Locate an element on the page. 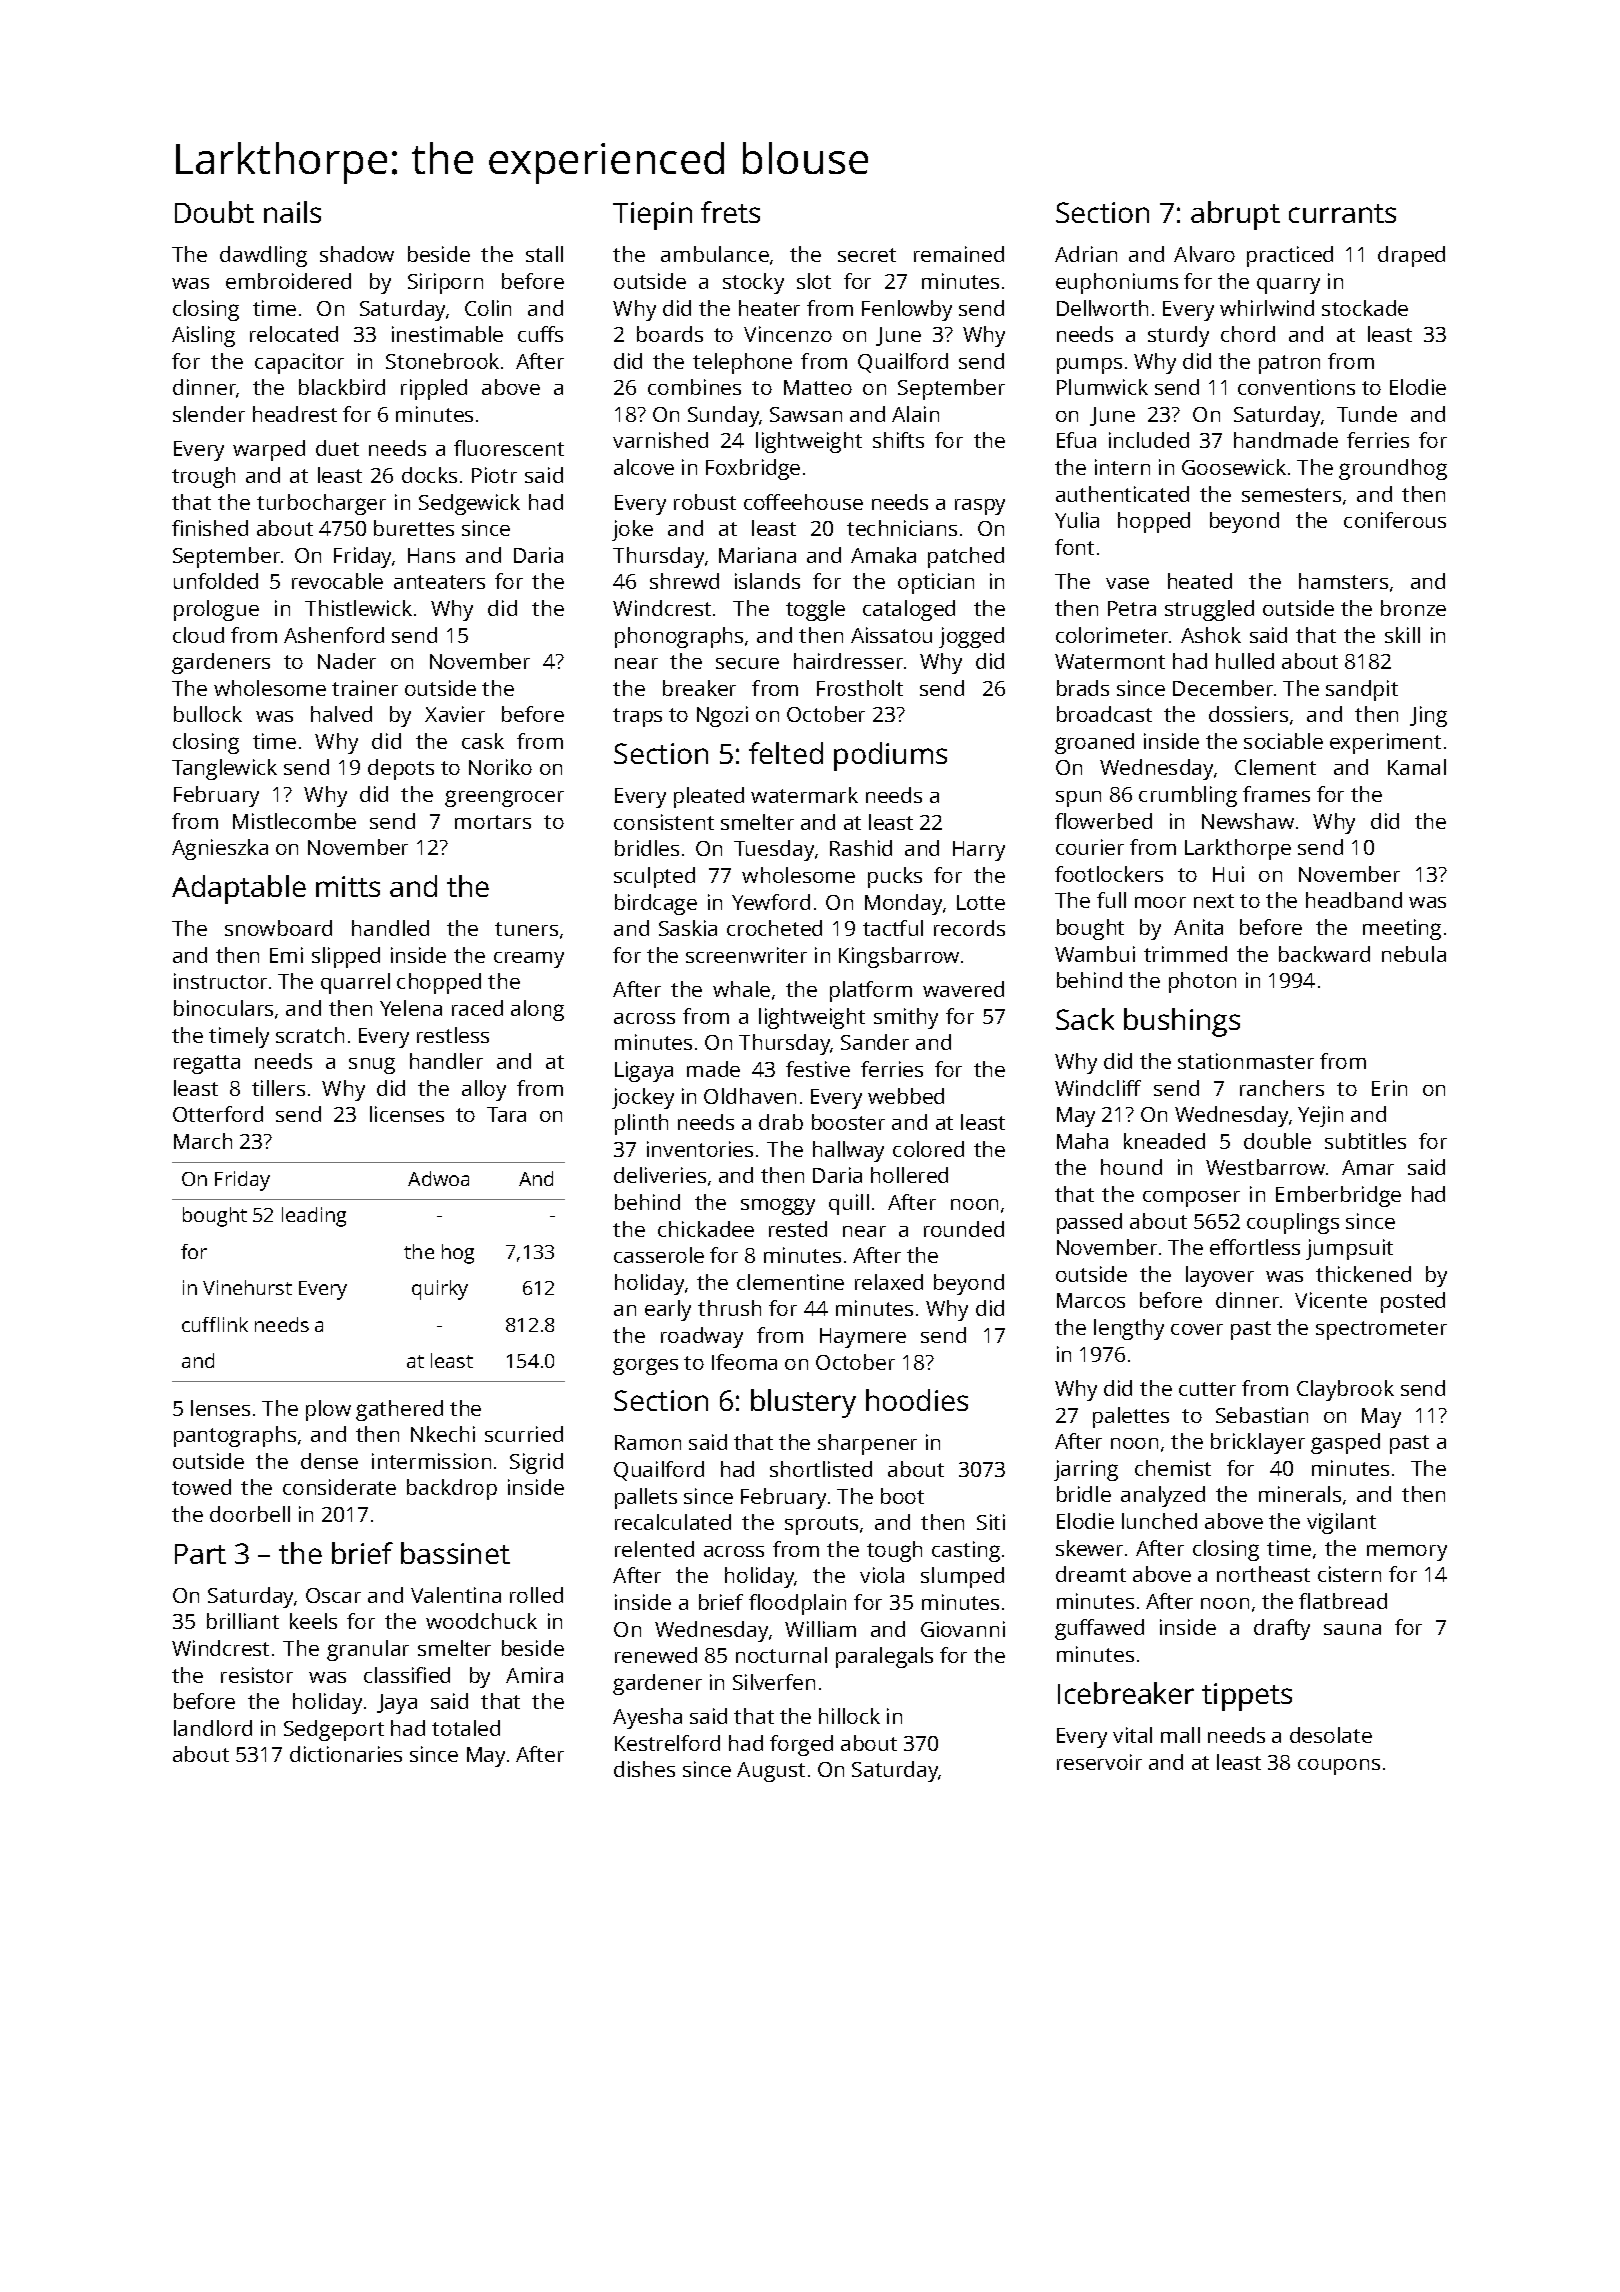 The width and height of the document is (1620, 2292). joke is located at coordinates (632, 530).
